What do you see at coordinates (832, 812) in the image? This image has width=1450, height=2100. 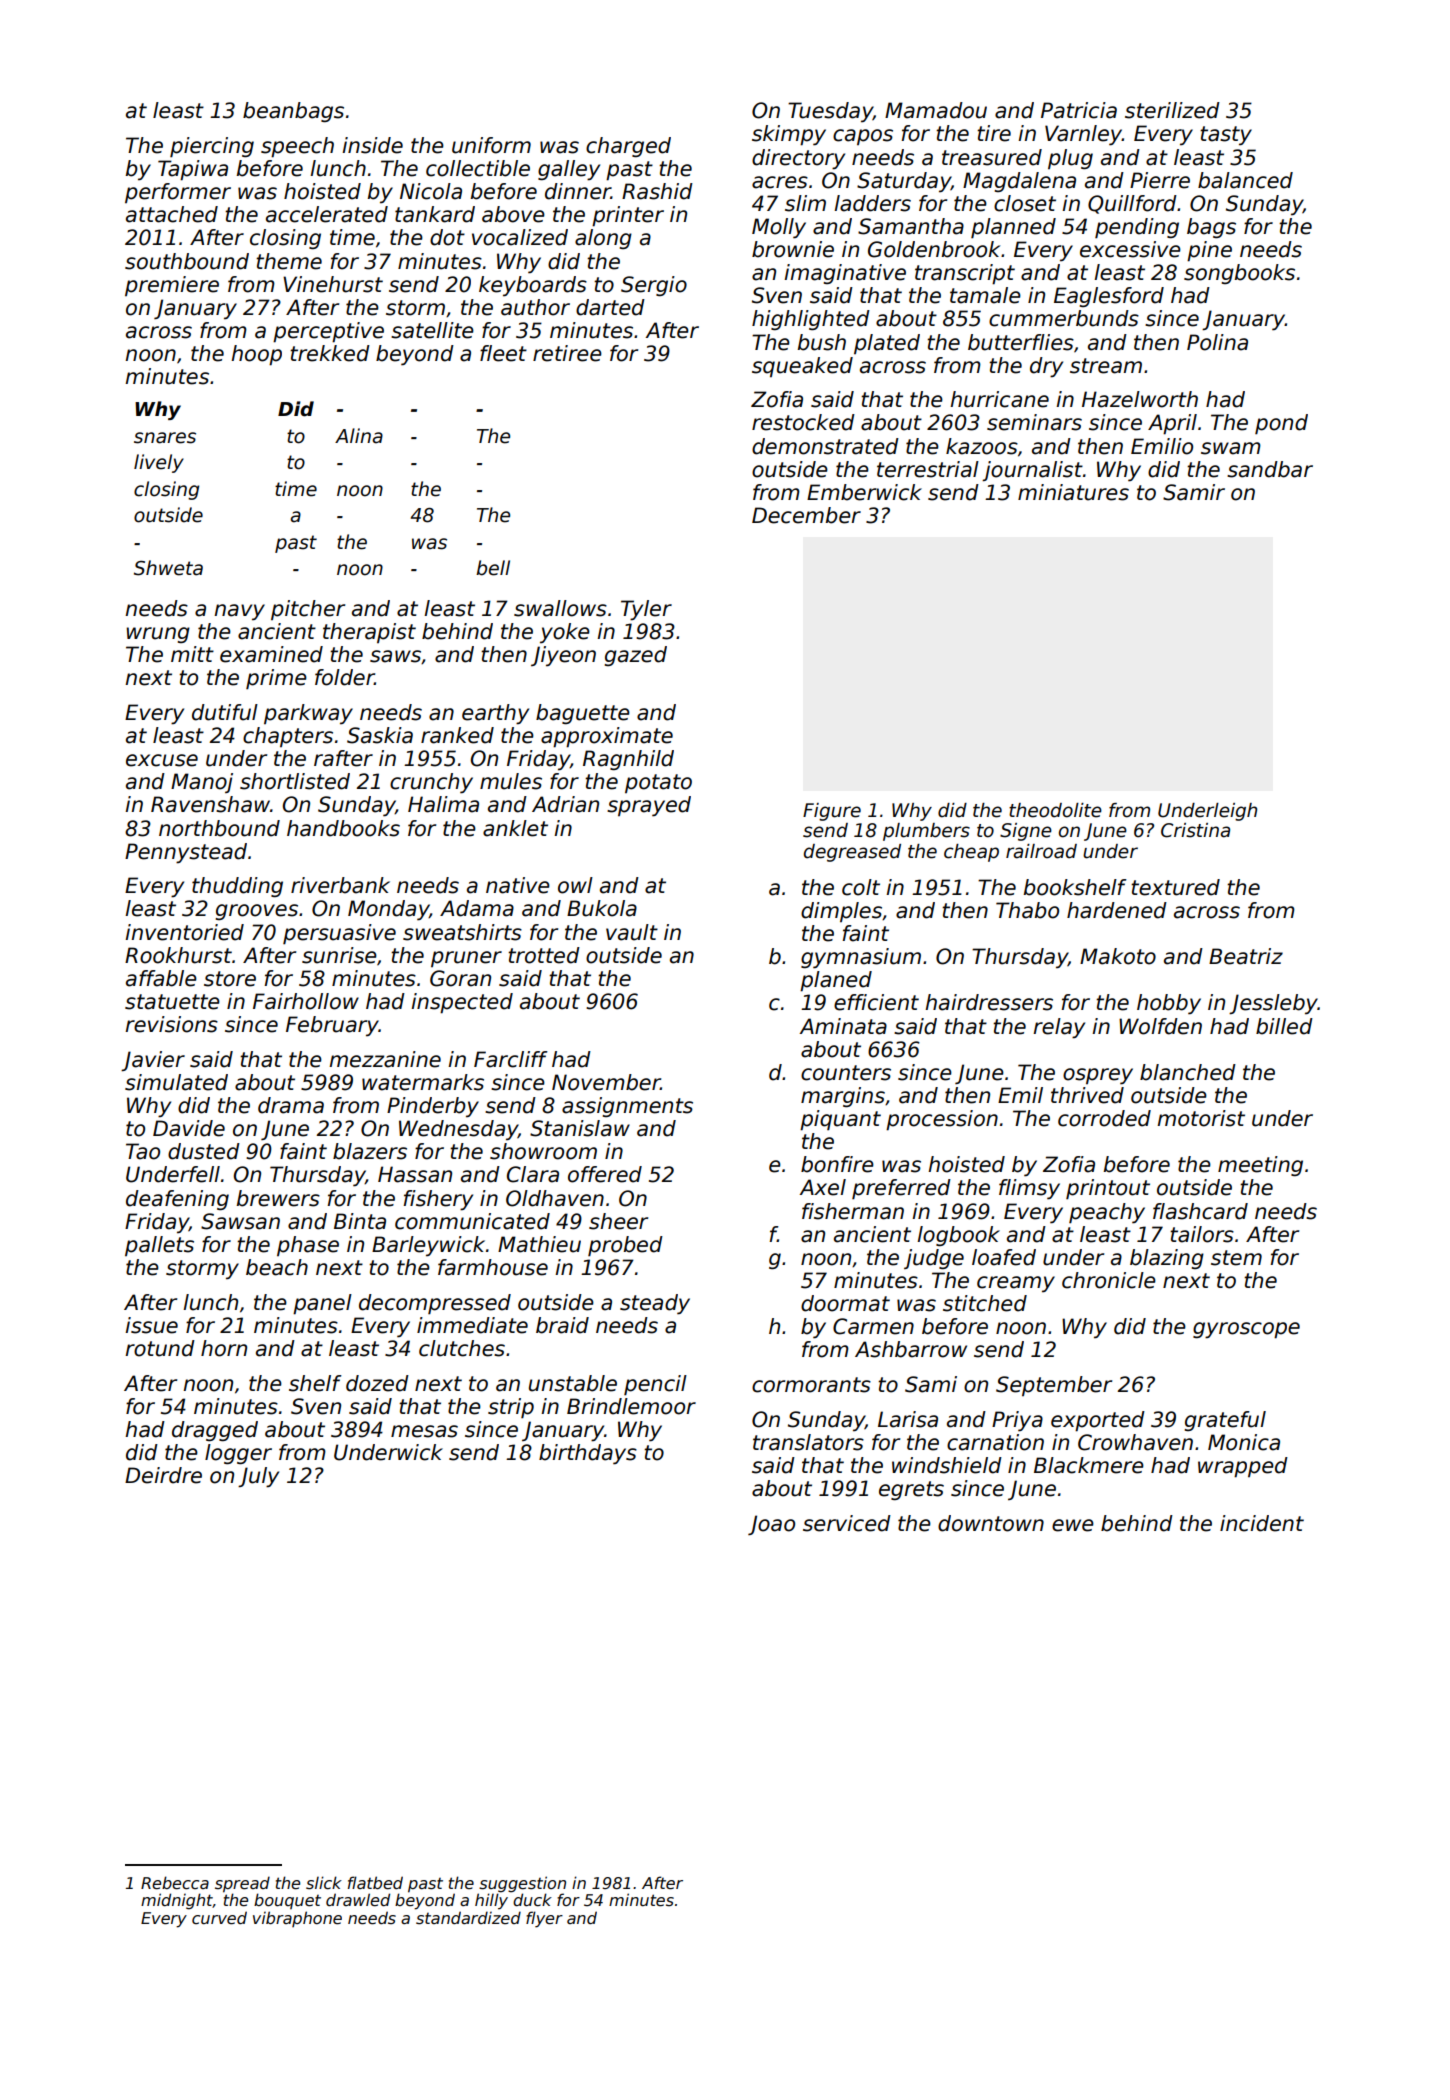 I see `Figure` at bounding box center [832, 812].
